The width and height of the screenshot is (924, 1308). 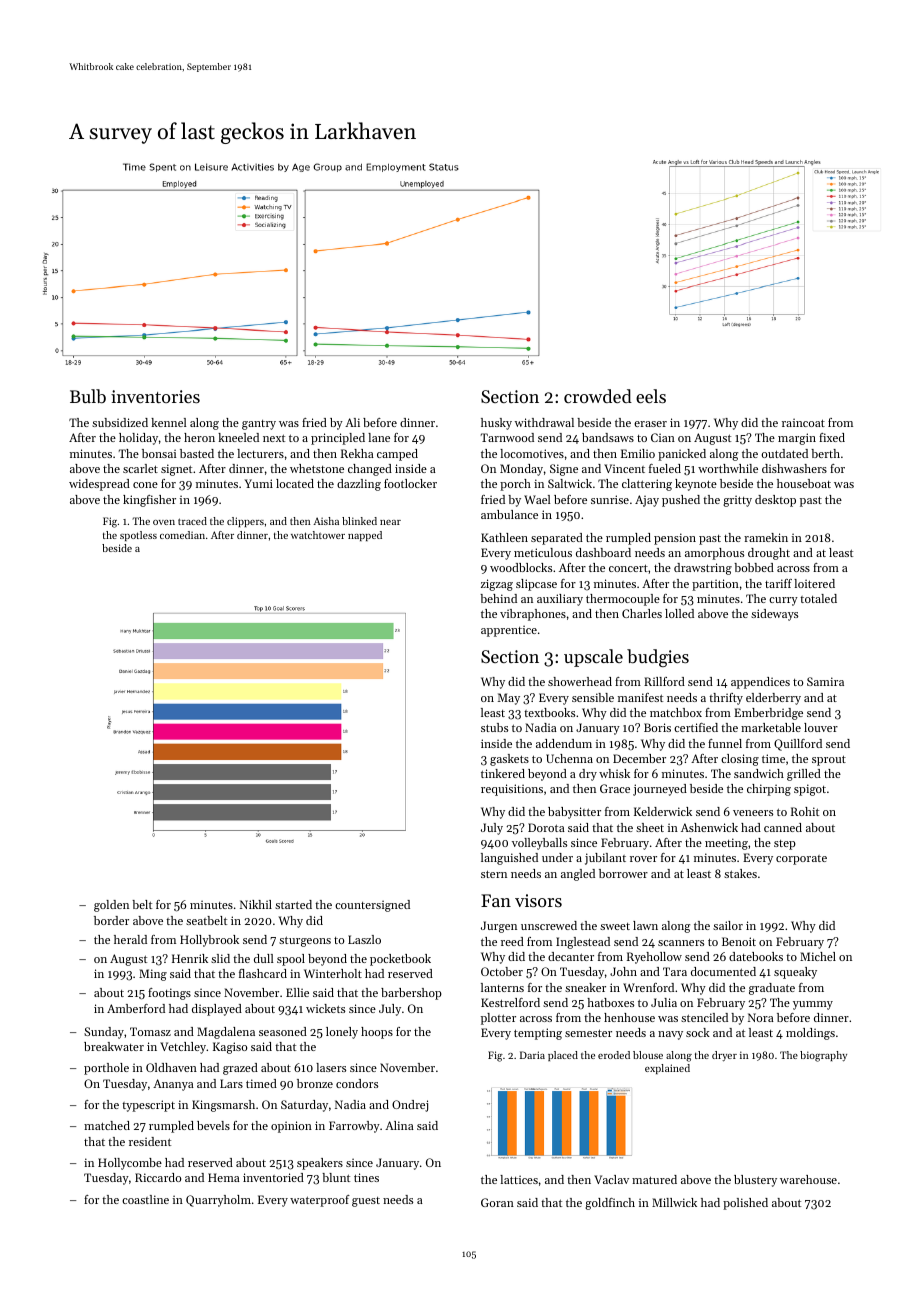 What do you see at coordinates (651, 396) in the screenshot?
I see `eels` at bounding box center [651, 396].
